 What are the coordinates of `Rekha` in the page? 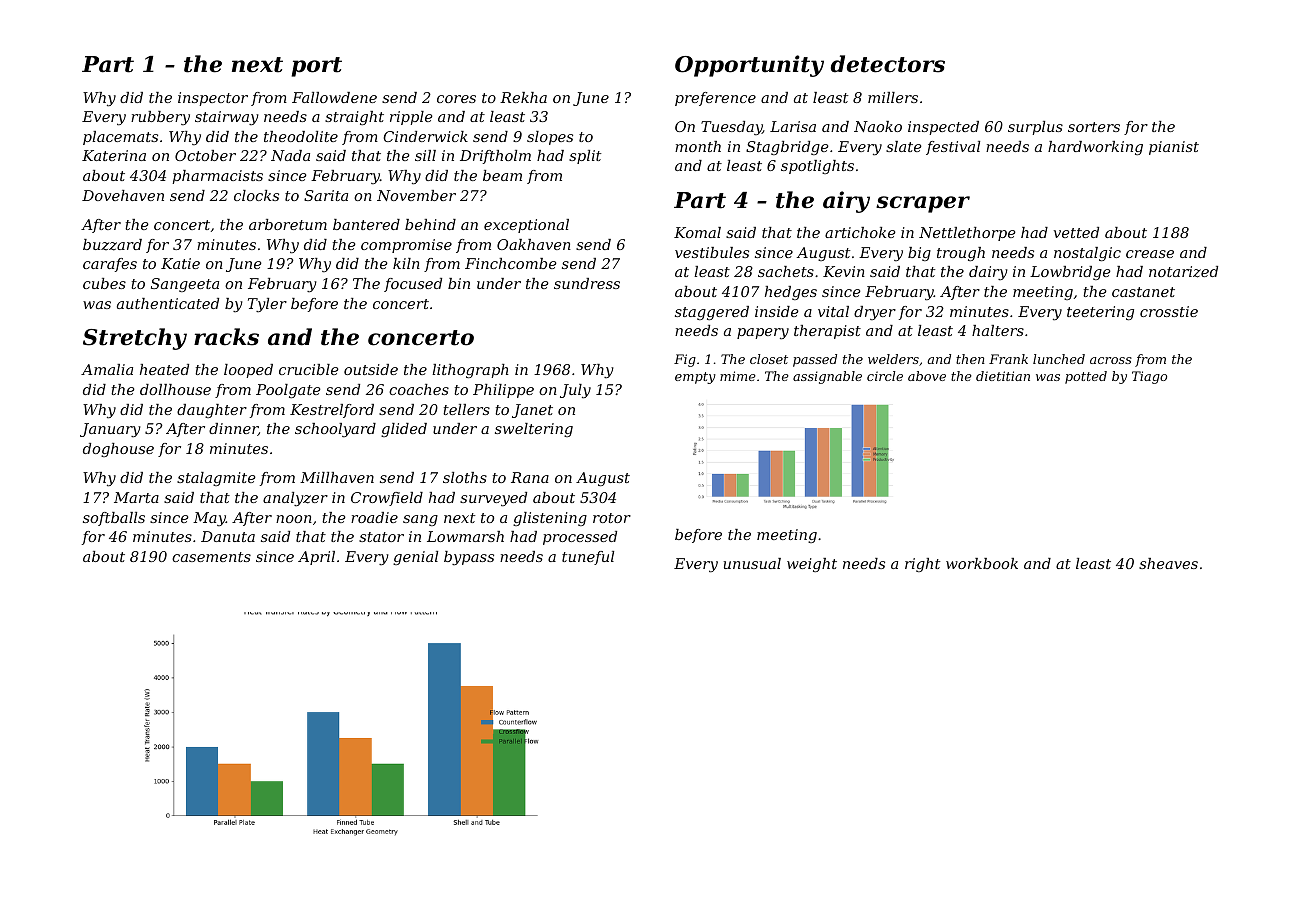 It's located at (523, 97).
